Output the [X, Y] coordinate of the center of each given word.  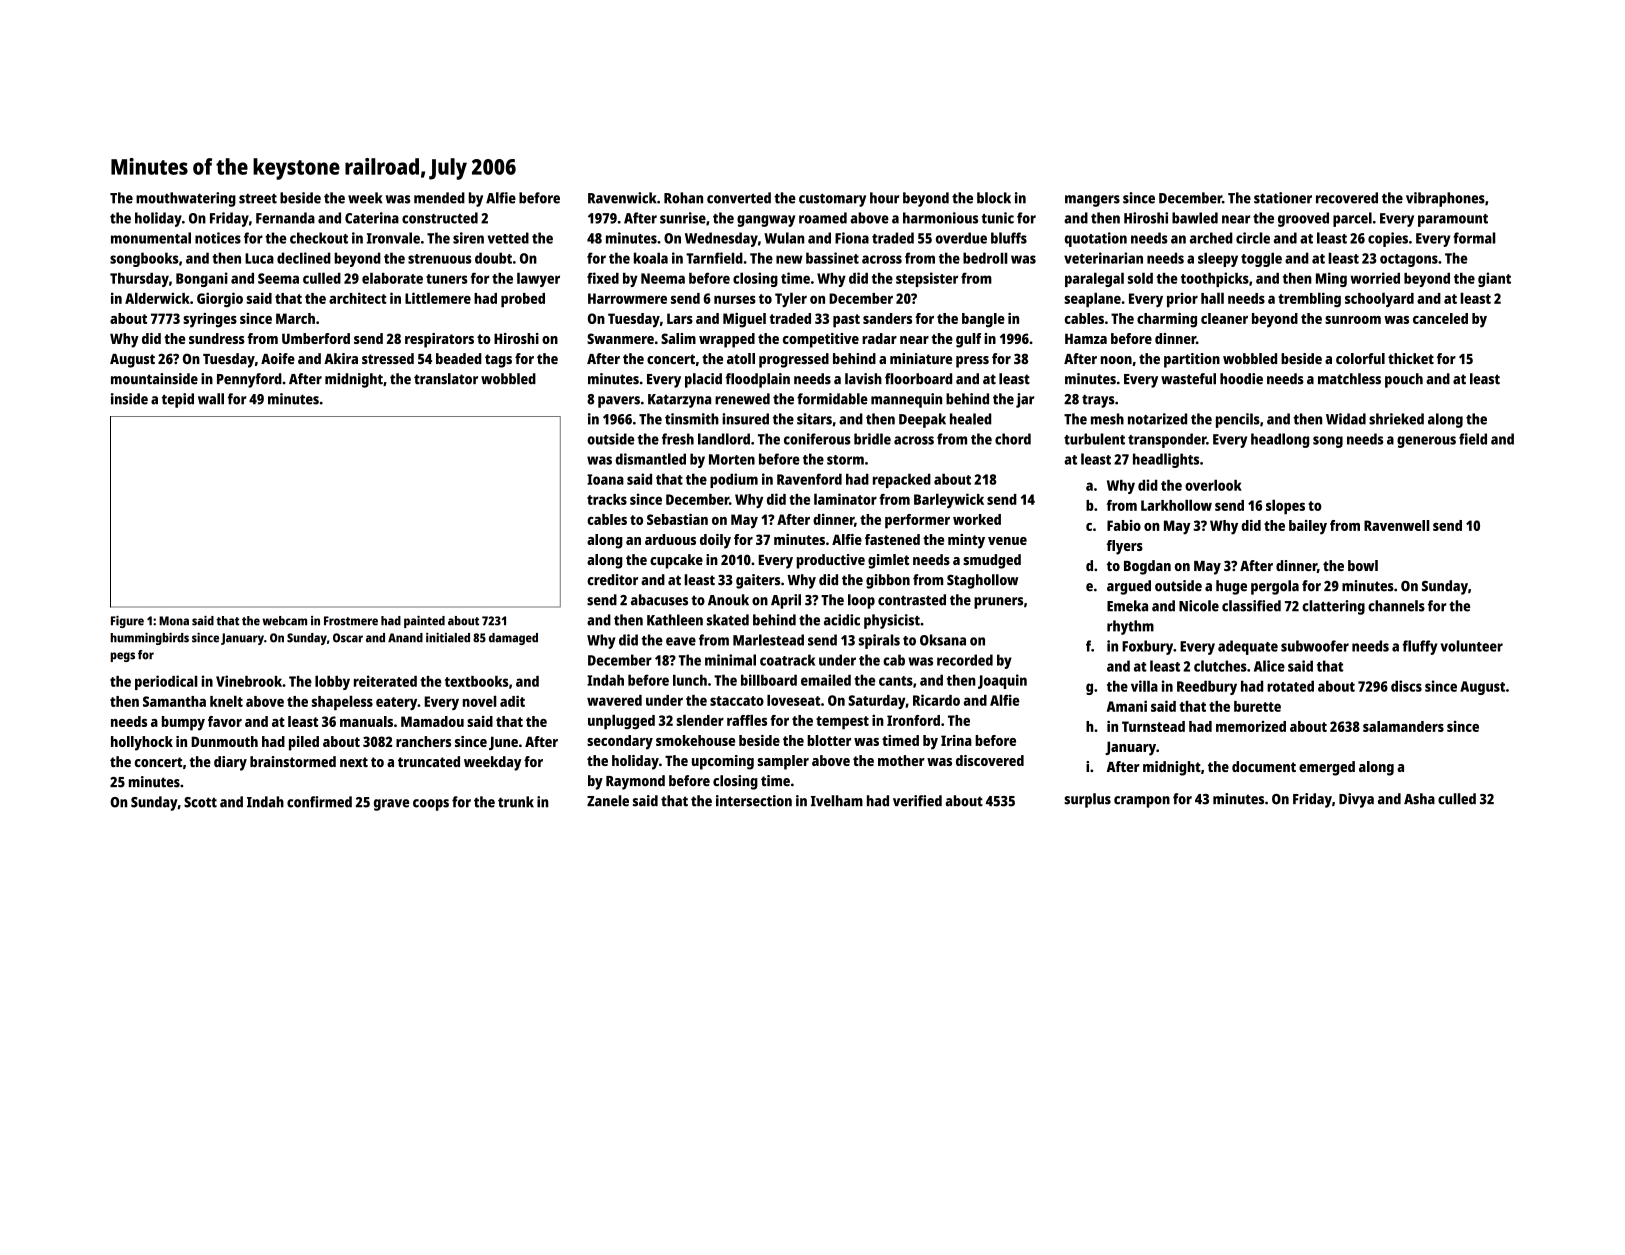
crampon [1142, 802]
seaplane [1092, 299]
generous [1426, 442]
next [354, 762]
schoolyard [1379, 299]
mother [901, 760]
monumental [151, 238]
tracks [607, 499]
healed [970, 419]
